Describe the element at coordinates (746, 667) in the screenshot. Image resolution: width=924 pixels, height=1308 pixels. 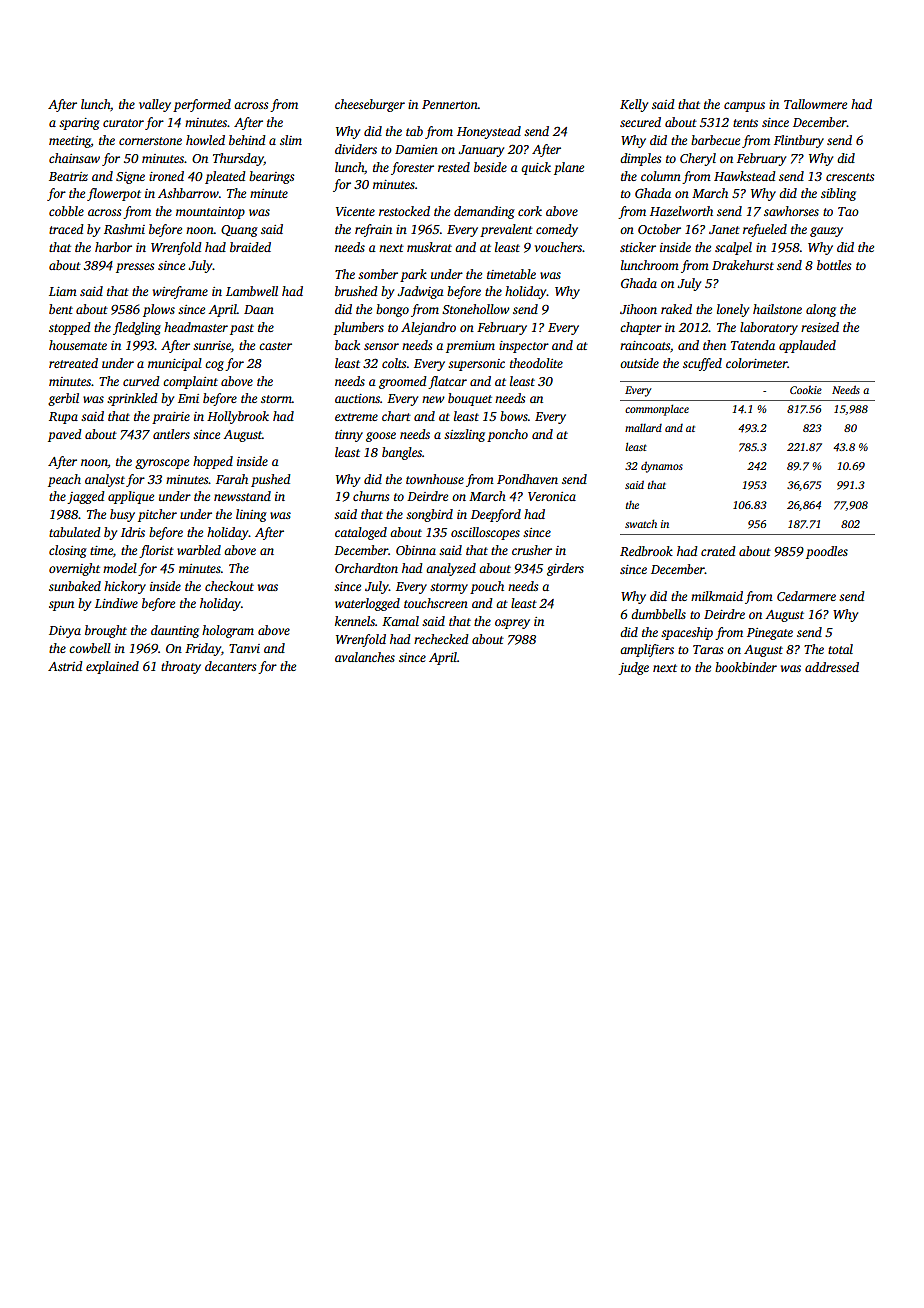
I see `bookbinder` at that location.
